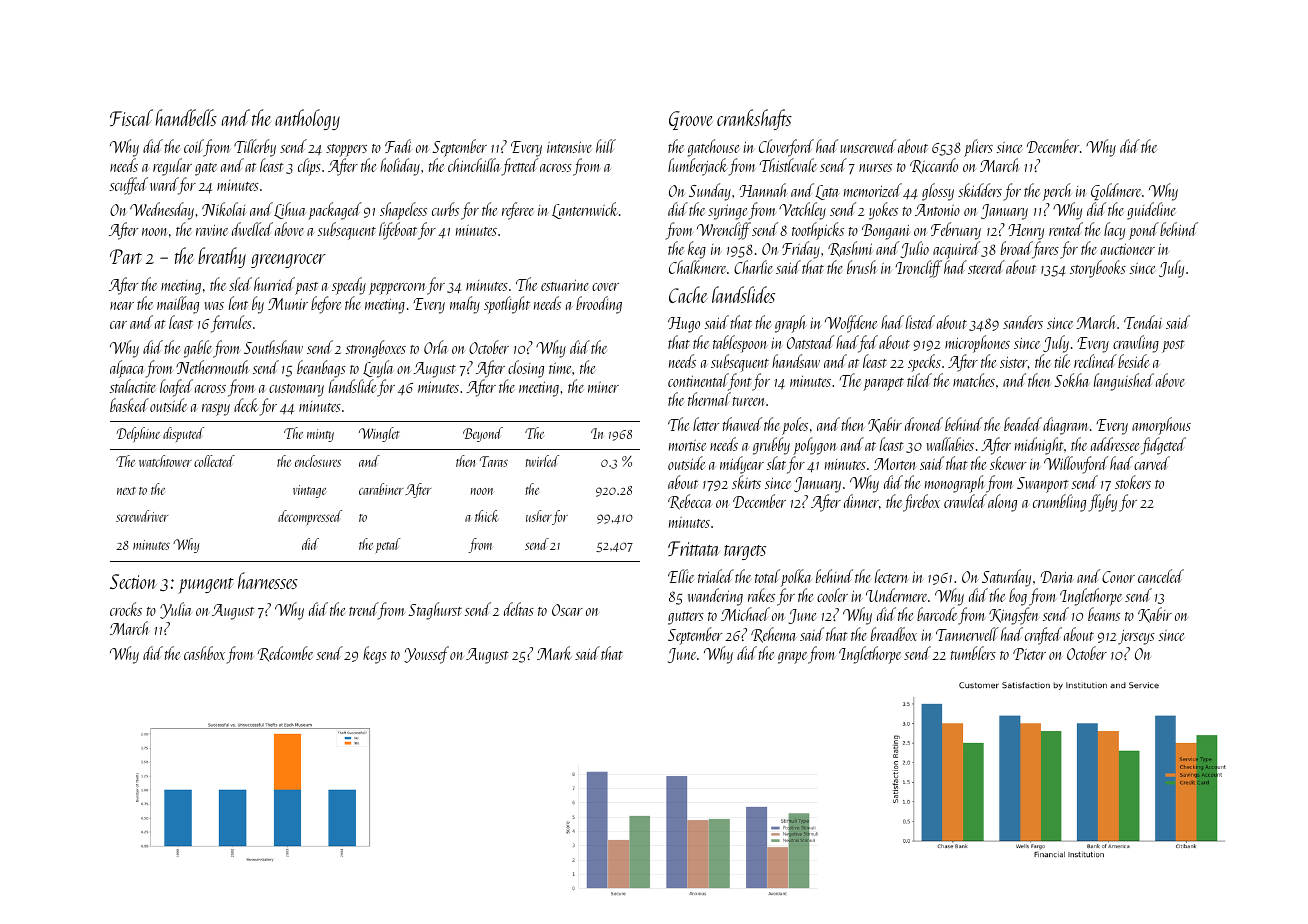 The height and width of the screenshot is (924, 1308). What do you see at coordinates (684, 325) in the screenshot?
I see `Hugo` at bounding box center [684, 325].
